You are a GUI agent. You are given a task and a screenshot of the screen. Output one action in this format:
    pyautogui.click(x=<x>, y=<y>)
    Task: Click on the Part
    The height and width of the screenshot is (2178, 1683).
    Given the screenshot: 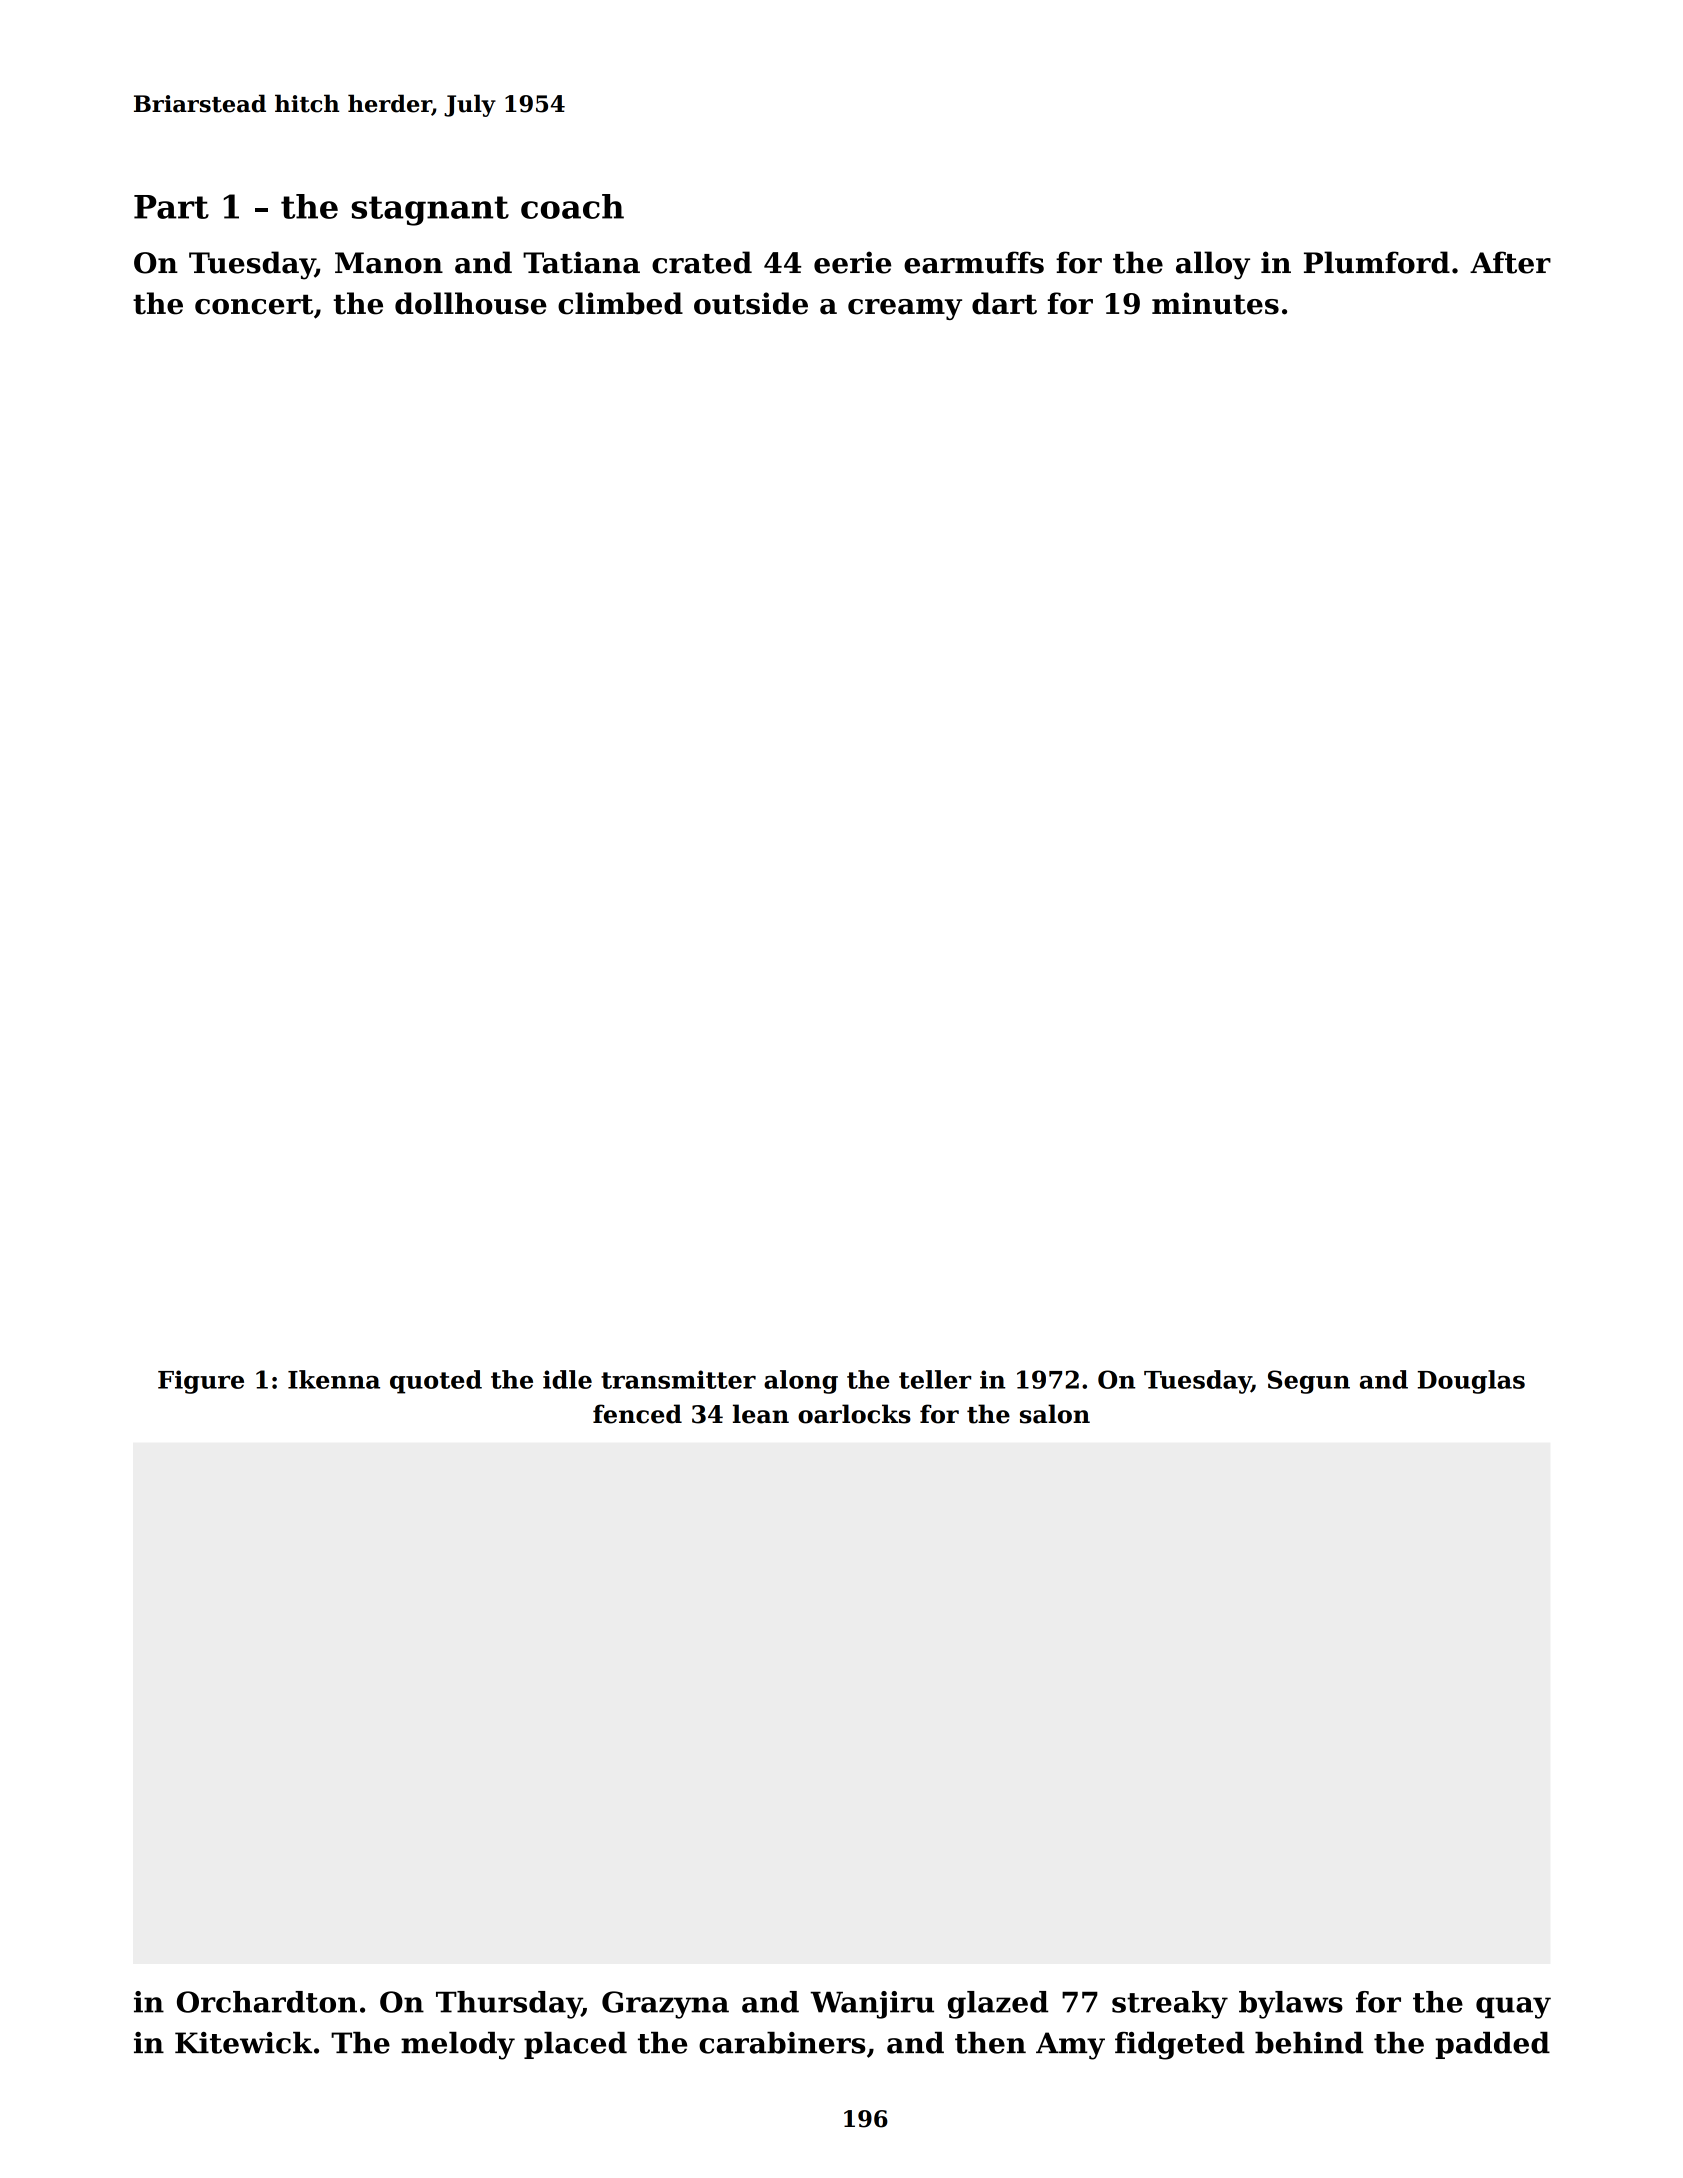 What is the action you would take?
    pyautogui.click(x=171, y=207)
